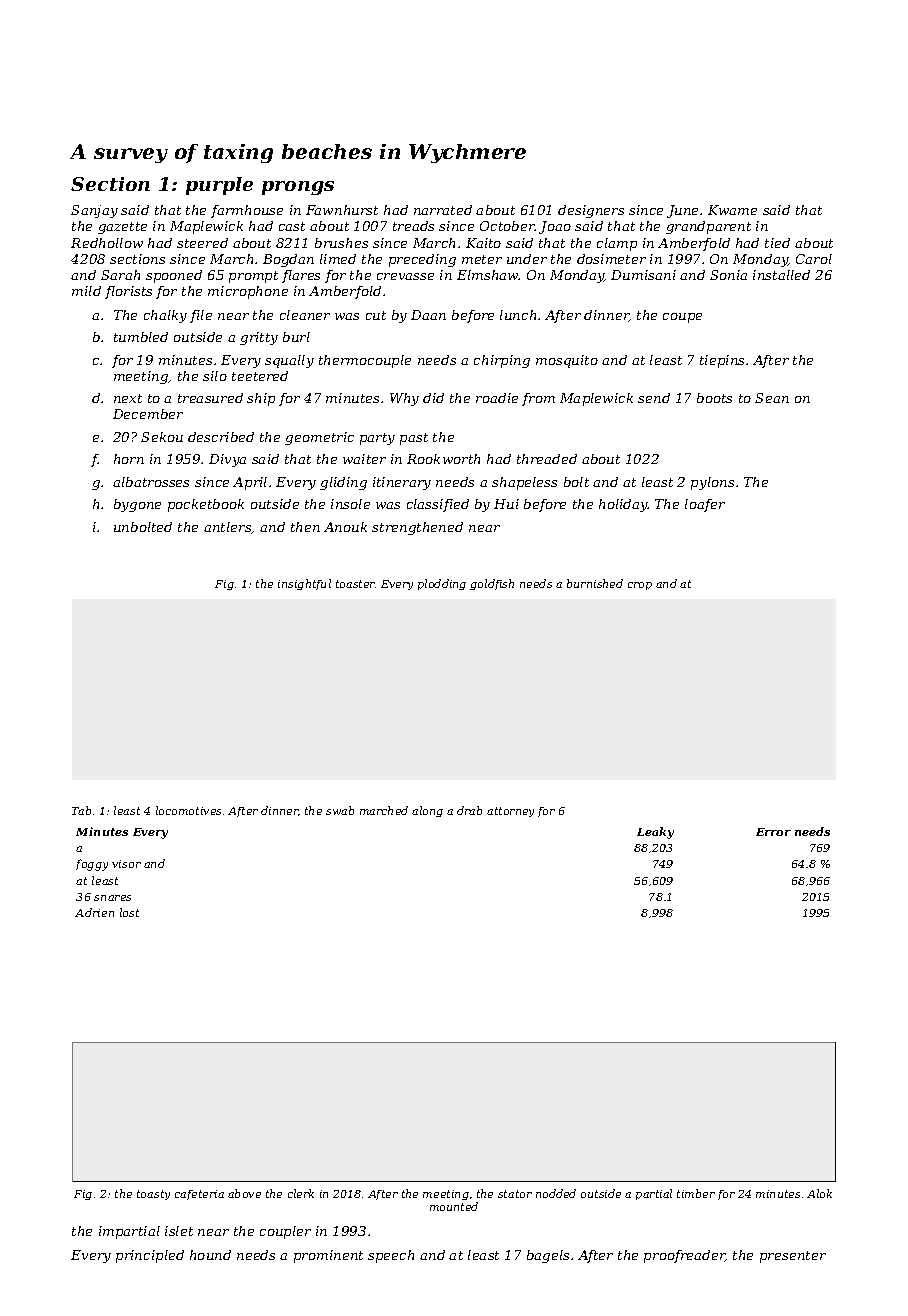  I want to click on Sanjay, so click(94, 211).
